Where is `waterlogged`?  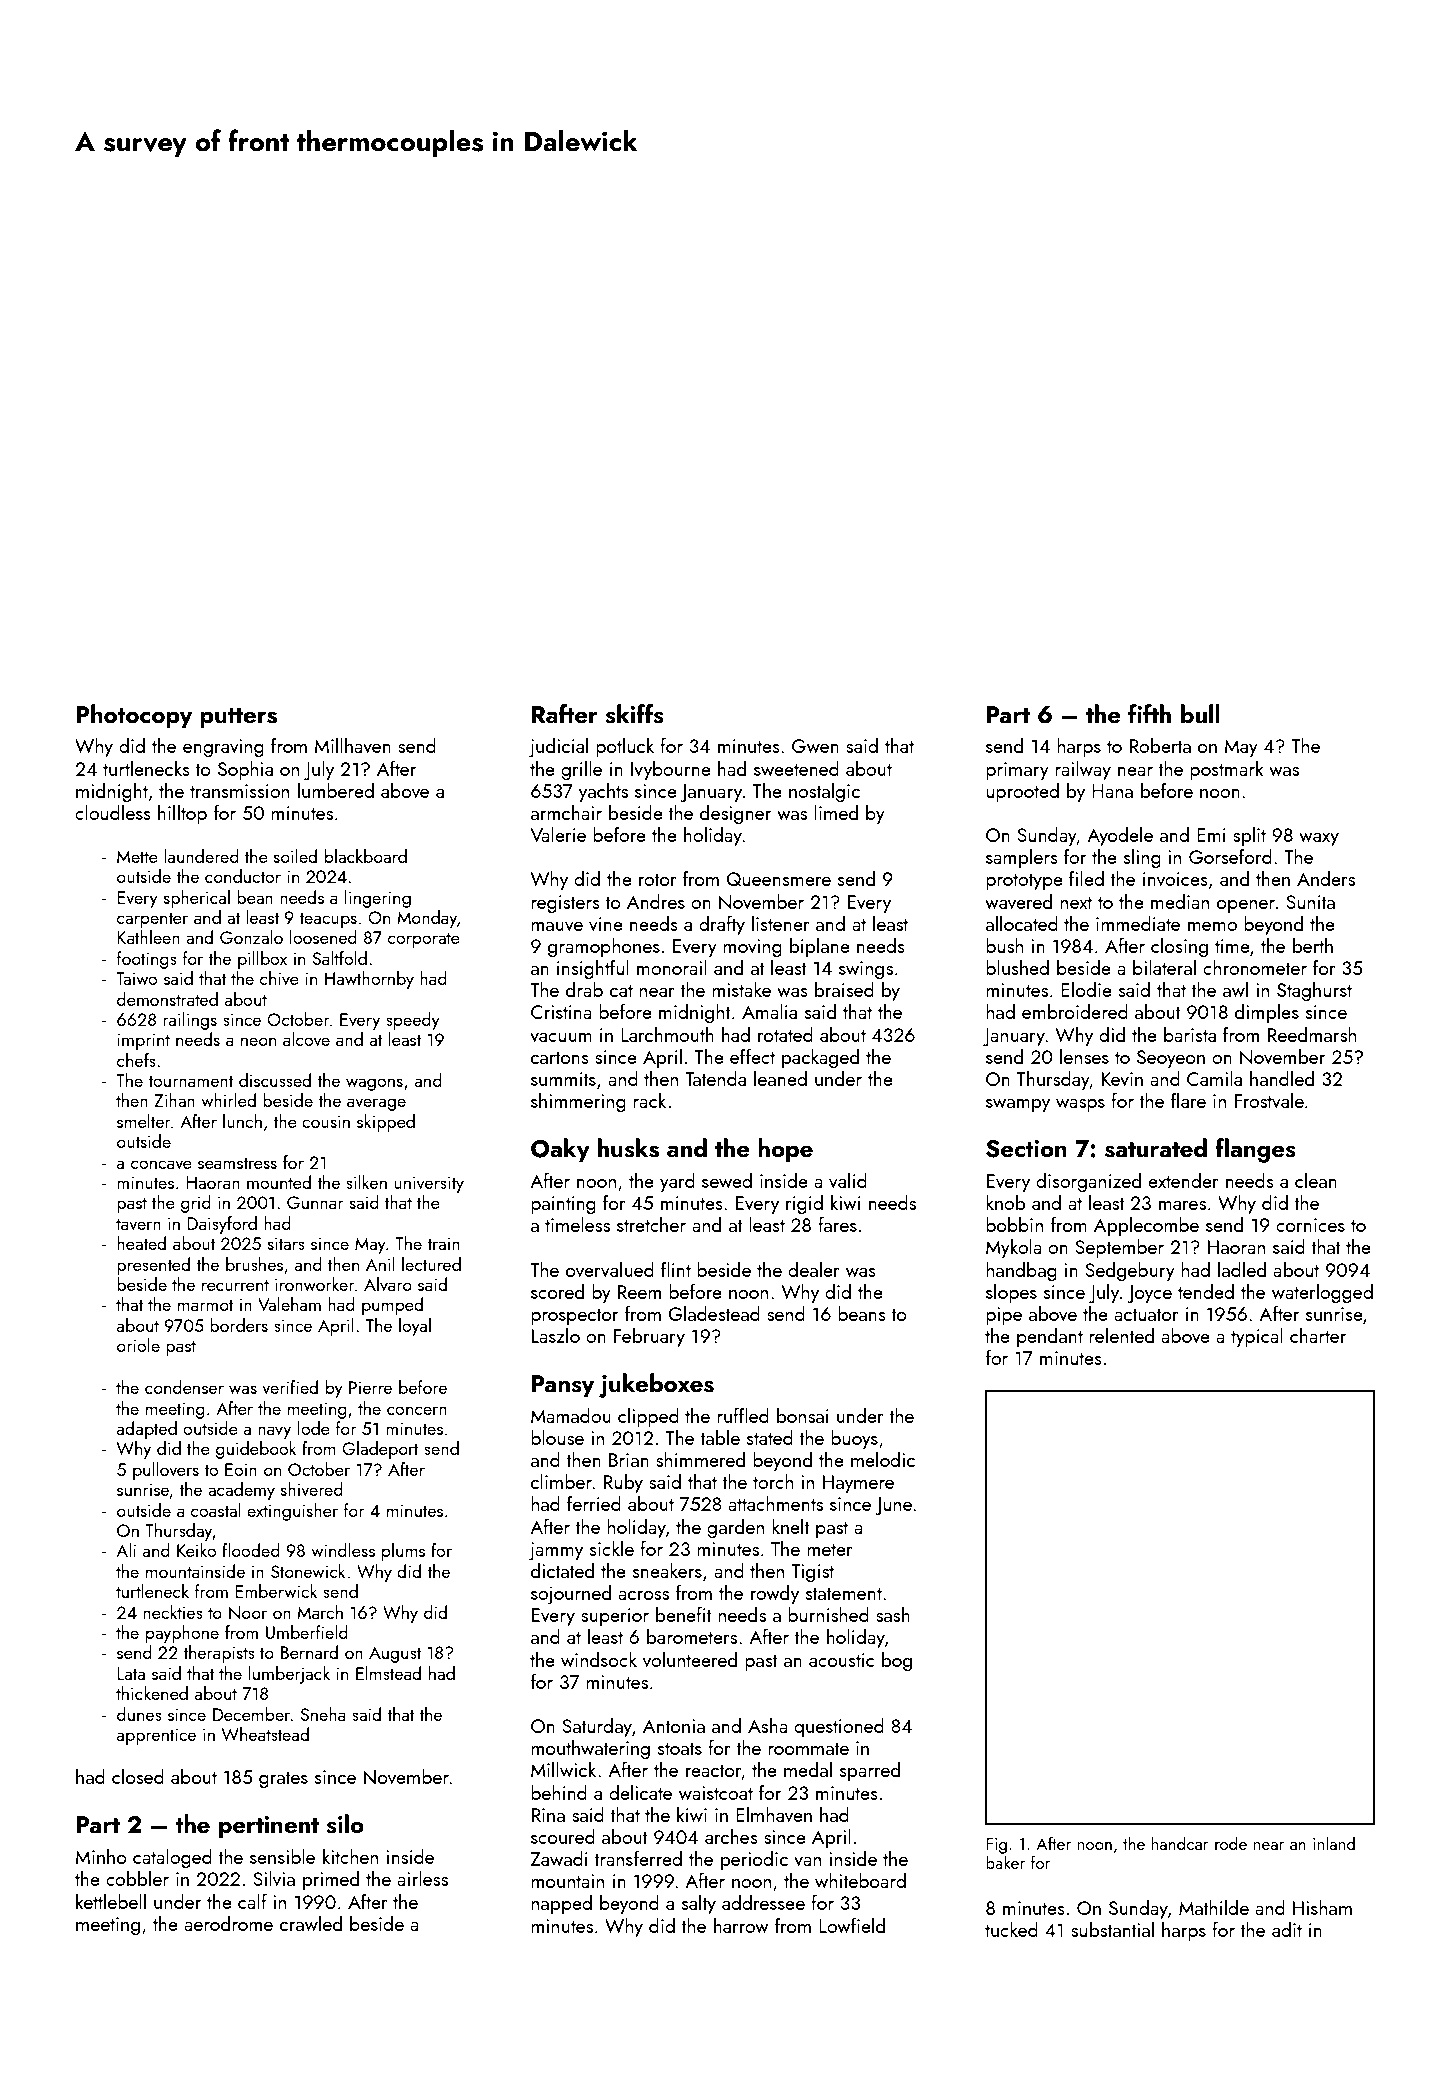
waterlogged is located at coordinates (1322, 1293).
